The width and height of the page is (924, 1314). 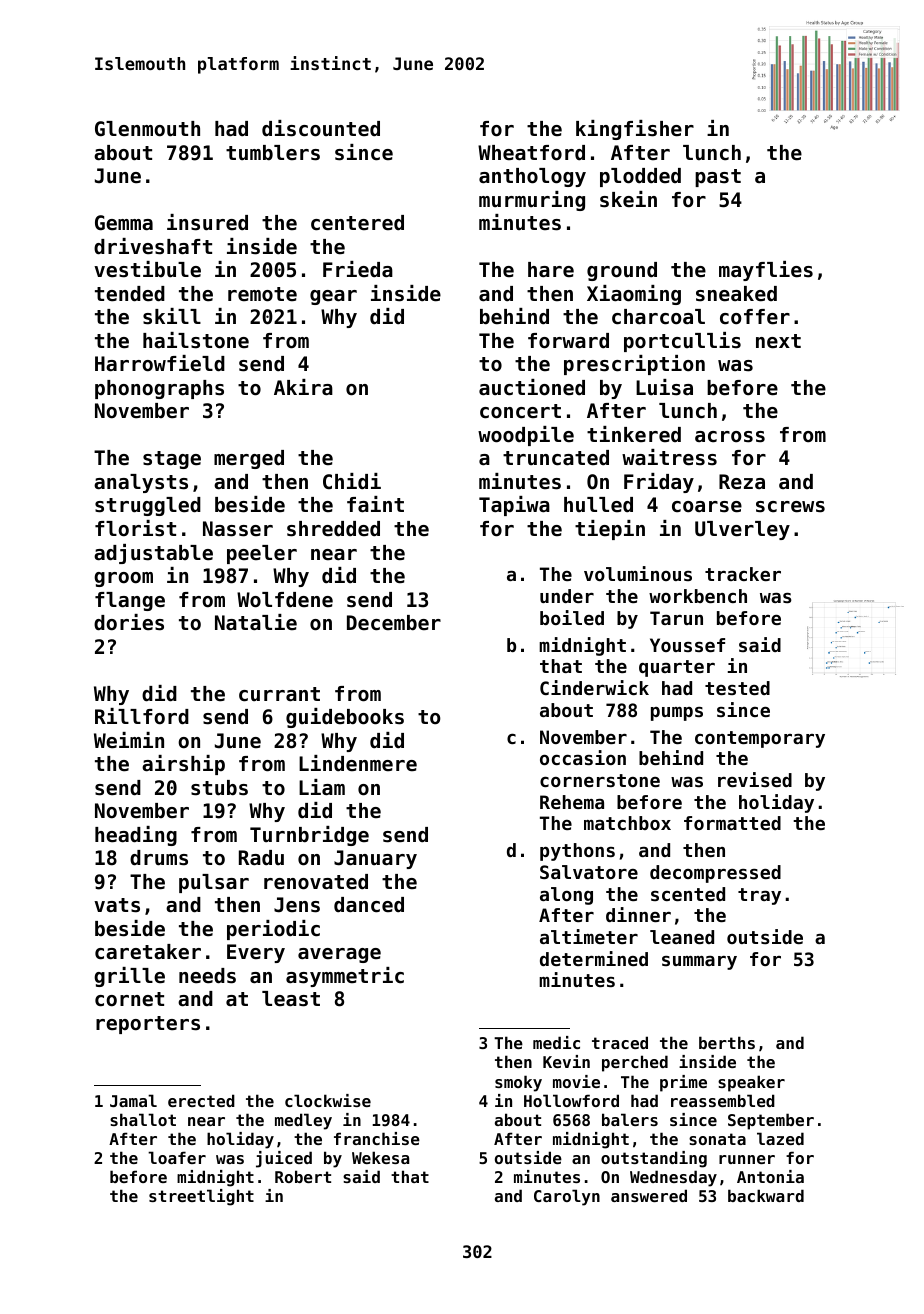 I want to click on under, so click(x=567, y=596).
